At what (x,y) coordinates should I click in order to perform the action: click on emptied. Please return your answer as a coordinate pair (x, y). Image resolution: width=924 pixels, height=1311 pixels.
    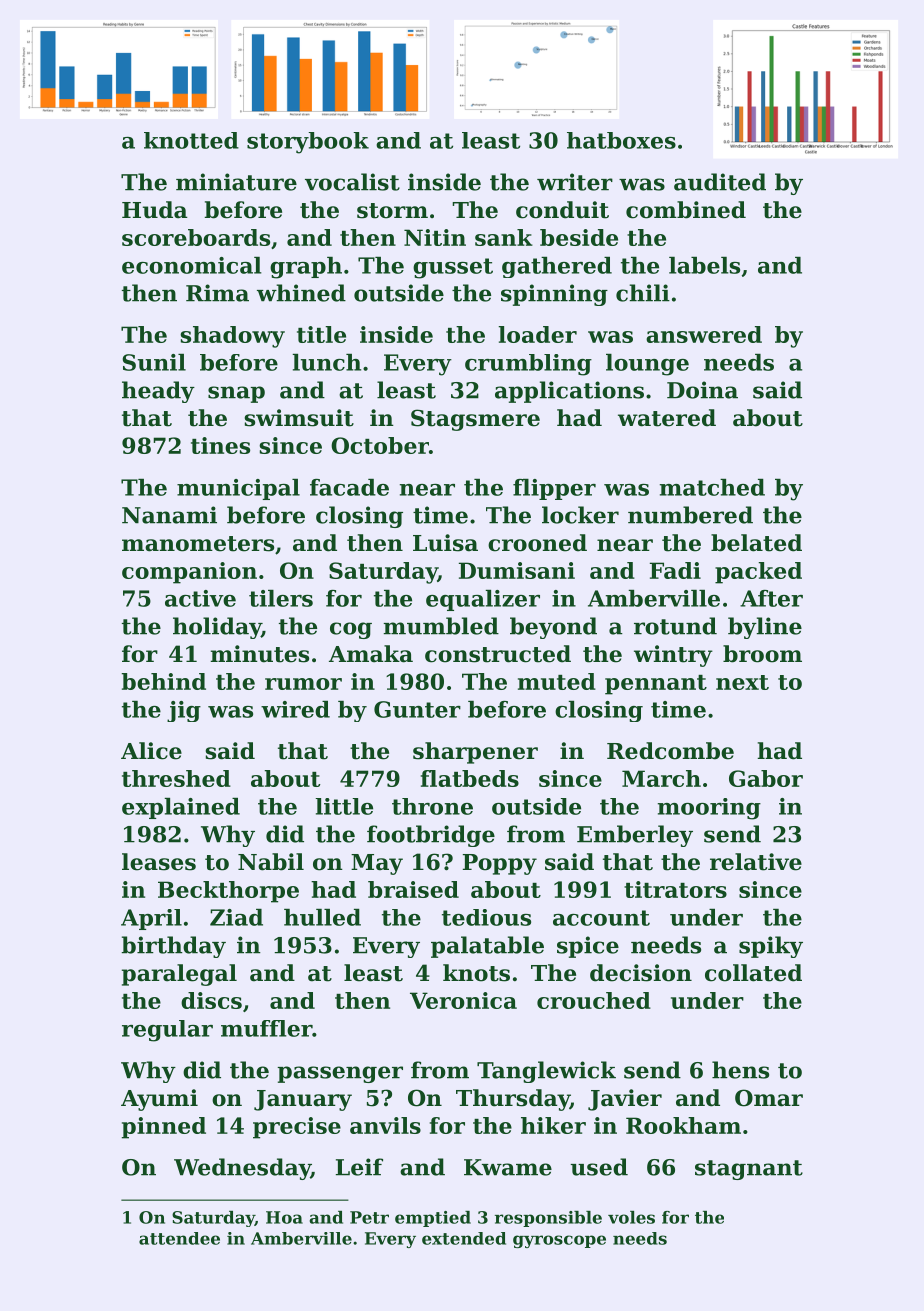
    Looking at the image, I should click on (433, 1219).
